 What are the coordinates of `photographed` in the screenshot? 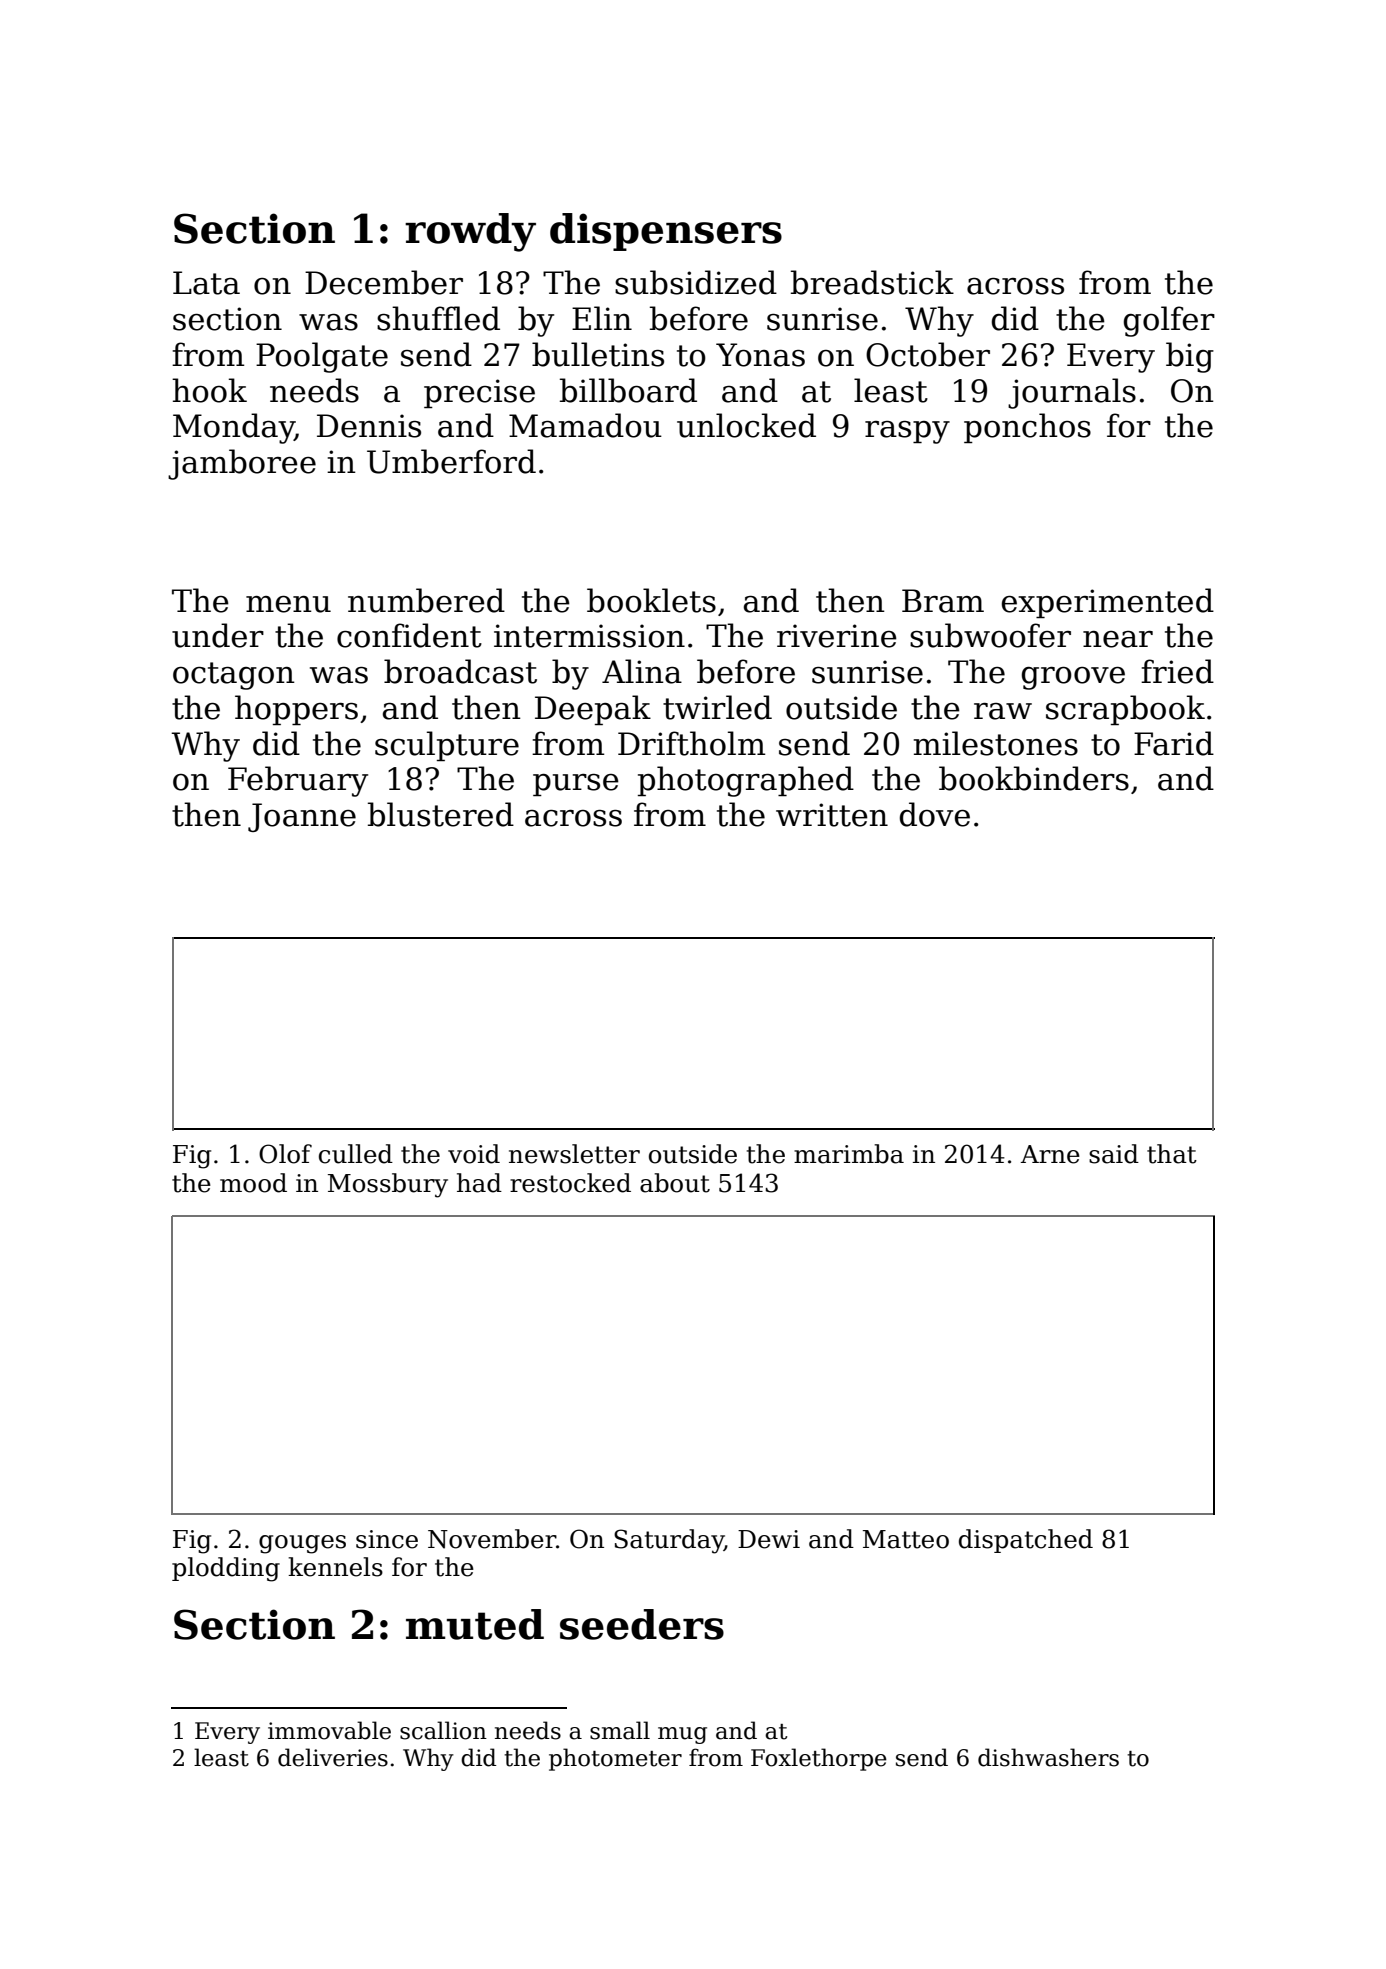 It's located at (746, 781).
